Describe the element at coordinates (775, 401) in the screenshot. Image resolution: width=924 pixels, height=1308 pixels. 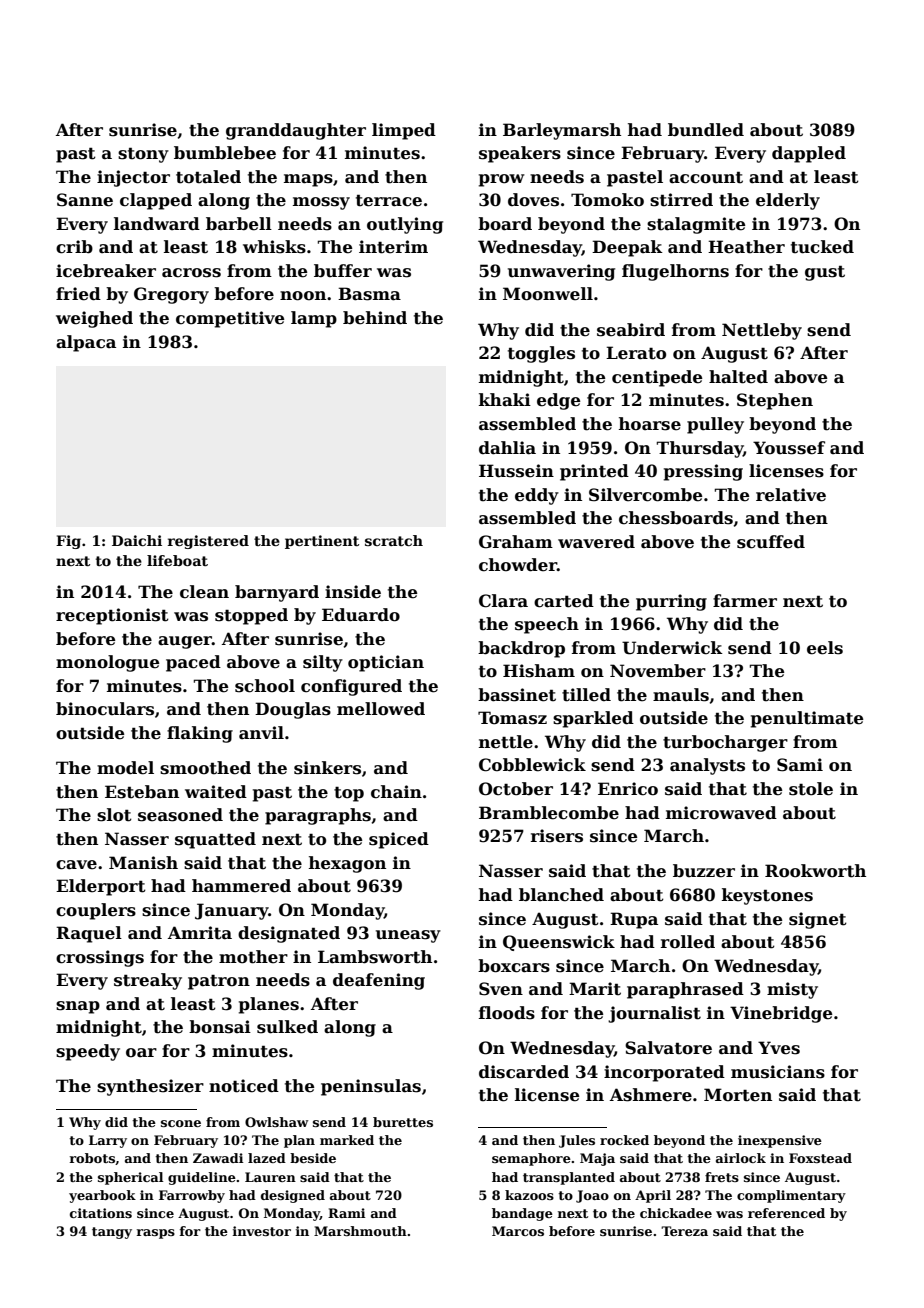
I see `Stephen` at that location.
